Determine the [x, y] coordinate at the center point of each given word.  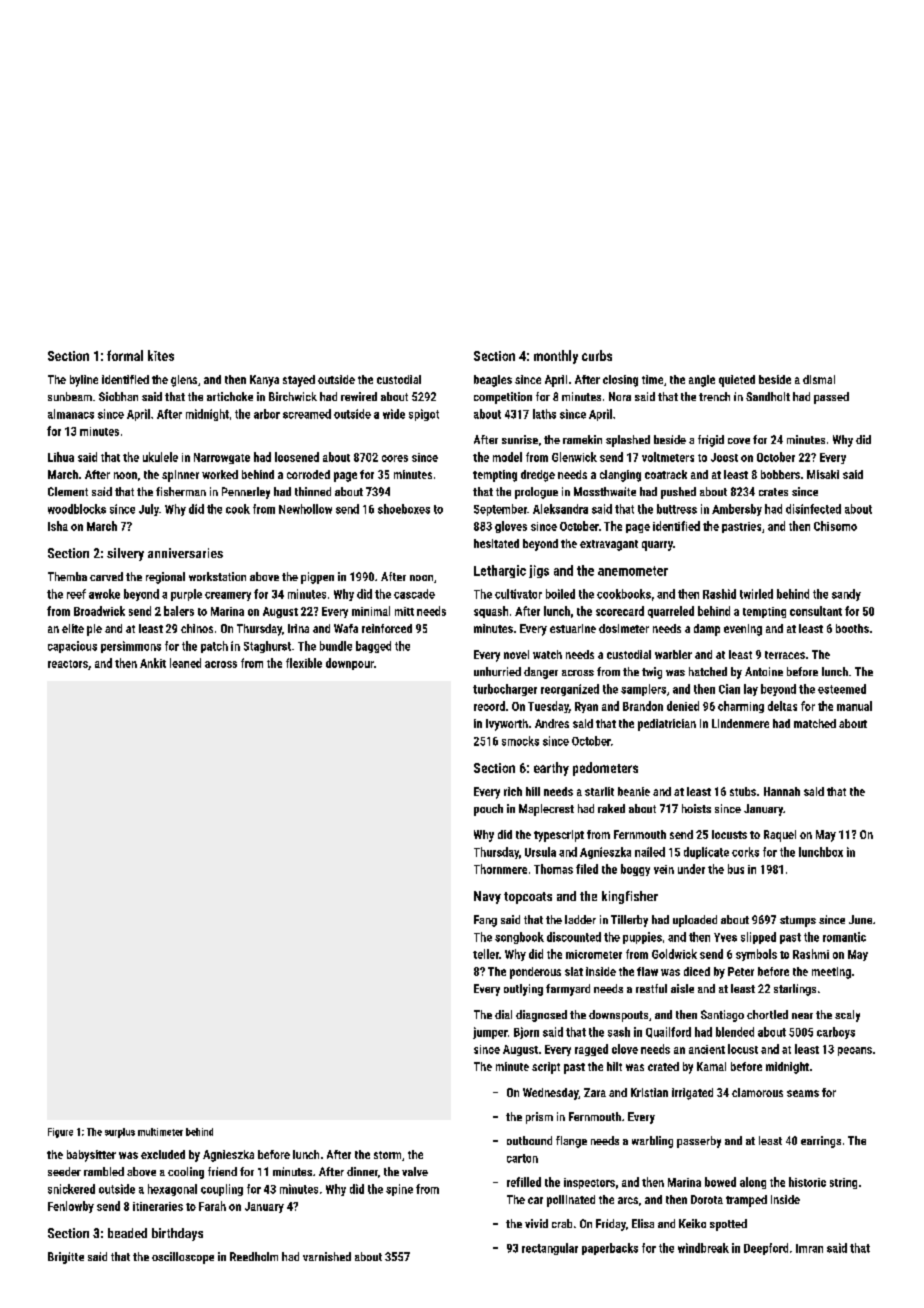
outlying [523, 990]
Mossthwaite [605, 491]
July [149, 510]
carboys [836, 1033]
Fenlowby [71, 1207]
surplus [120, 1133]
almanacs [71, 414]
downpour [350, 664]
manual [854, 706]
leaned [185, 663]
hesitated [496, 543]
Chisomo [835, 526]
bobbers [780, 474]
